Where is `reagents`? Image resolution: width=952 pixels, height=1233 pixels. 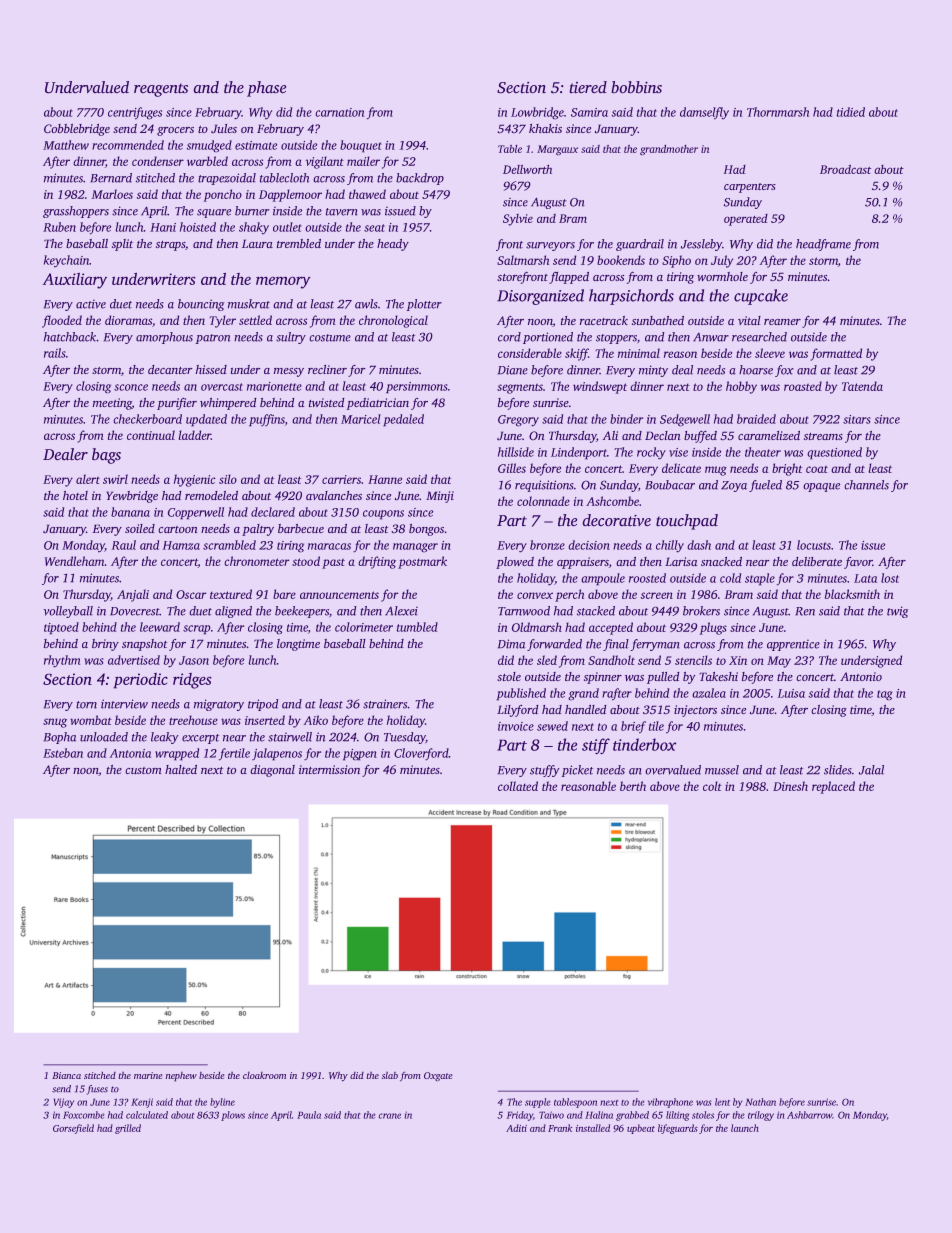 reagents is located at coordinates (161, 90).
